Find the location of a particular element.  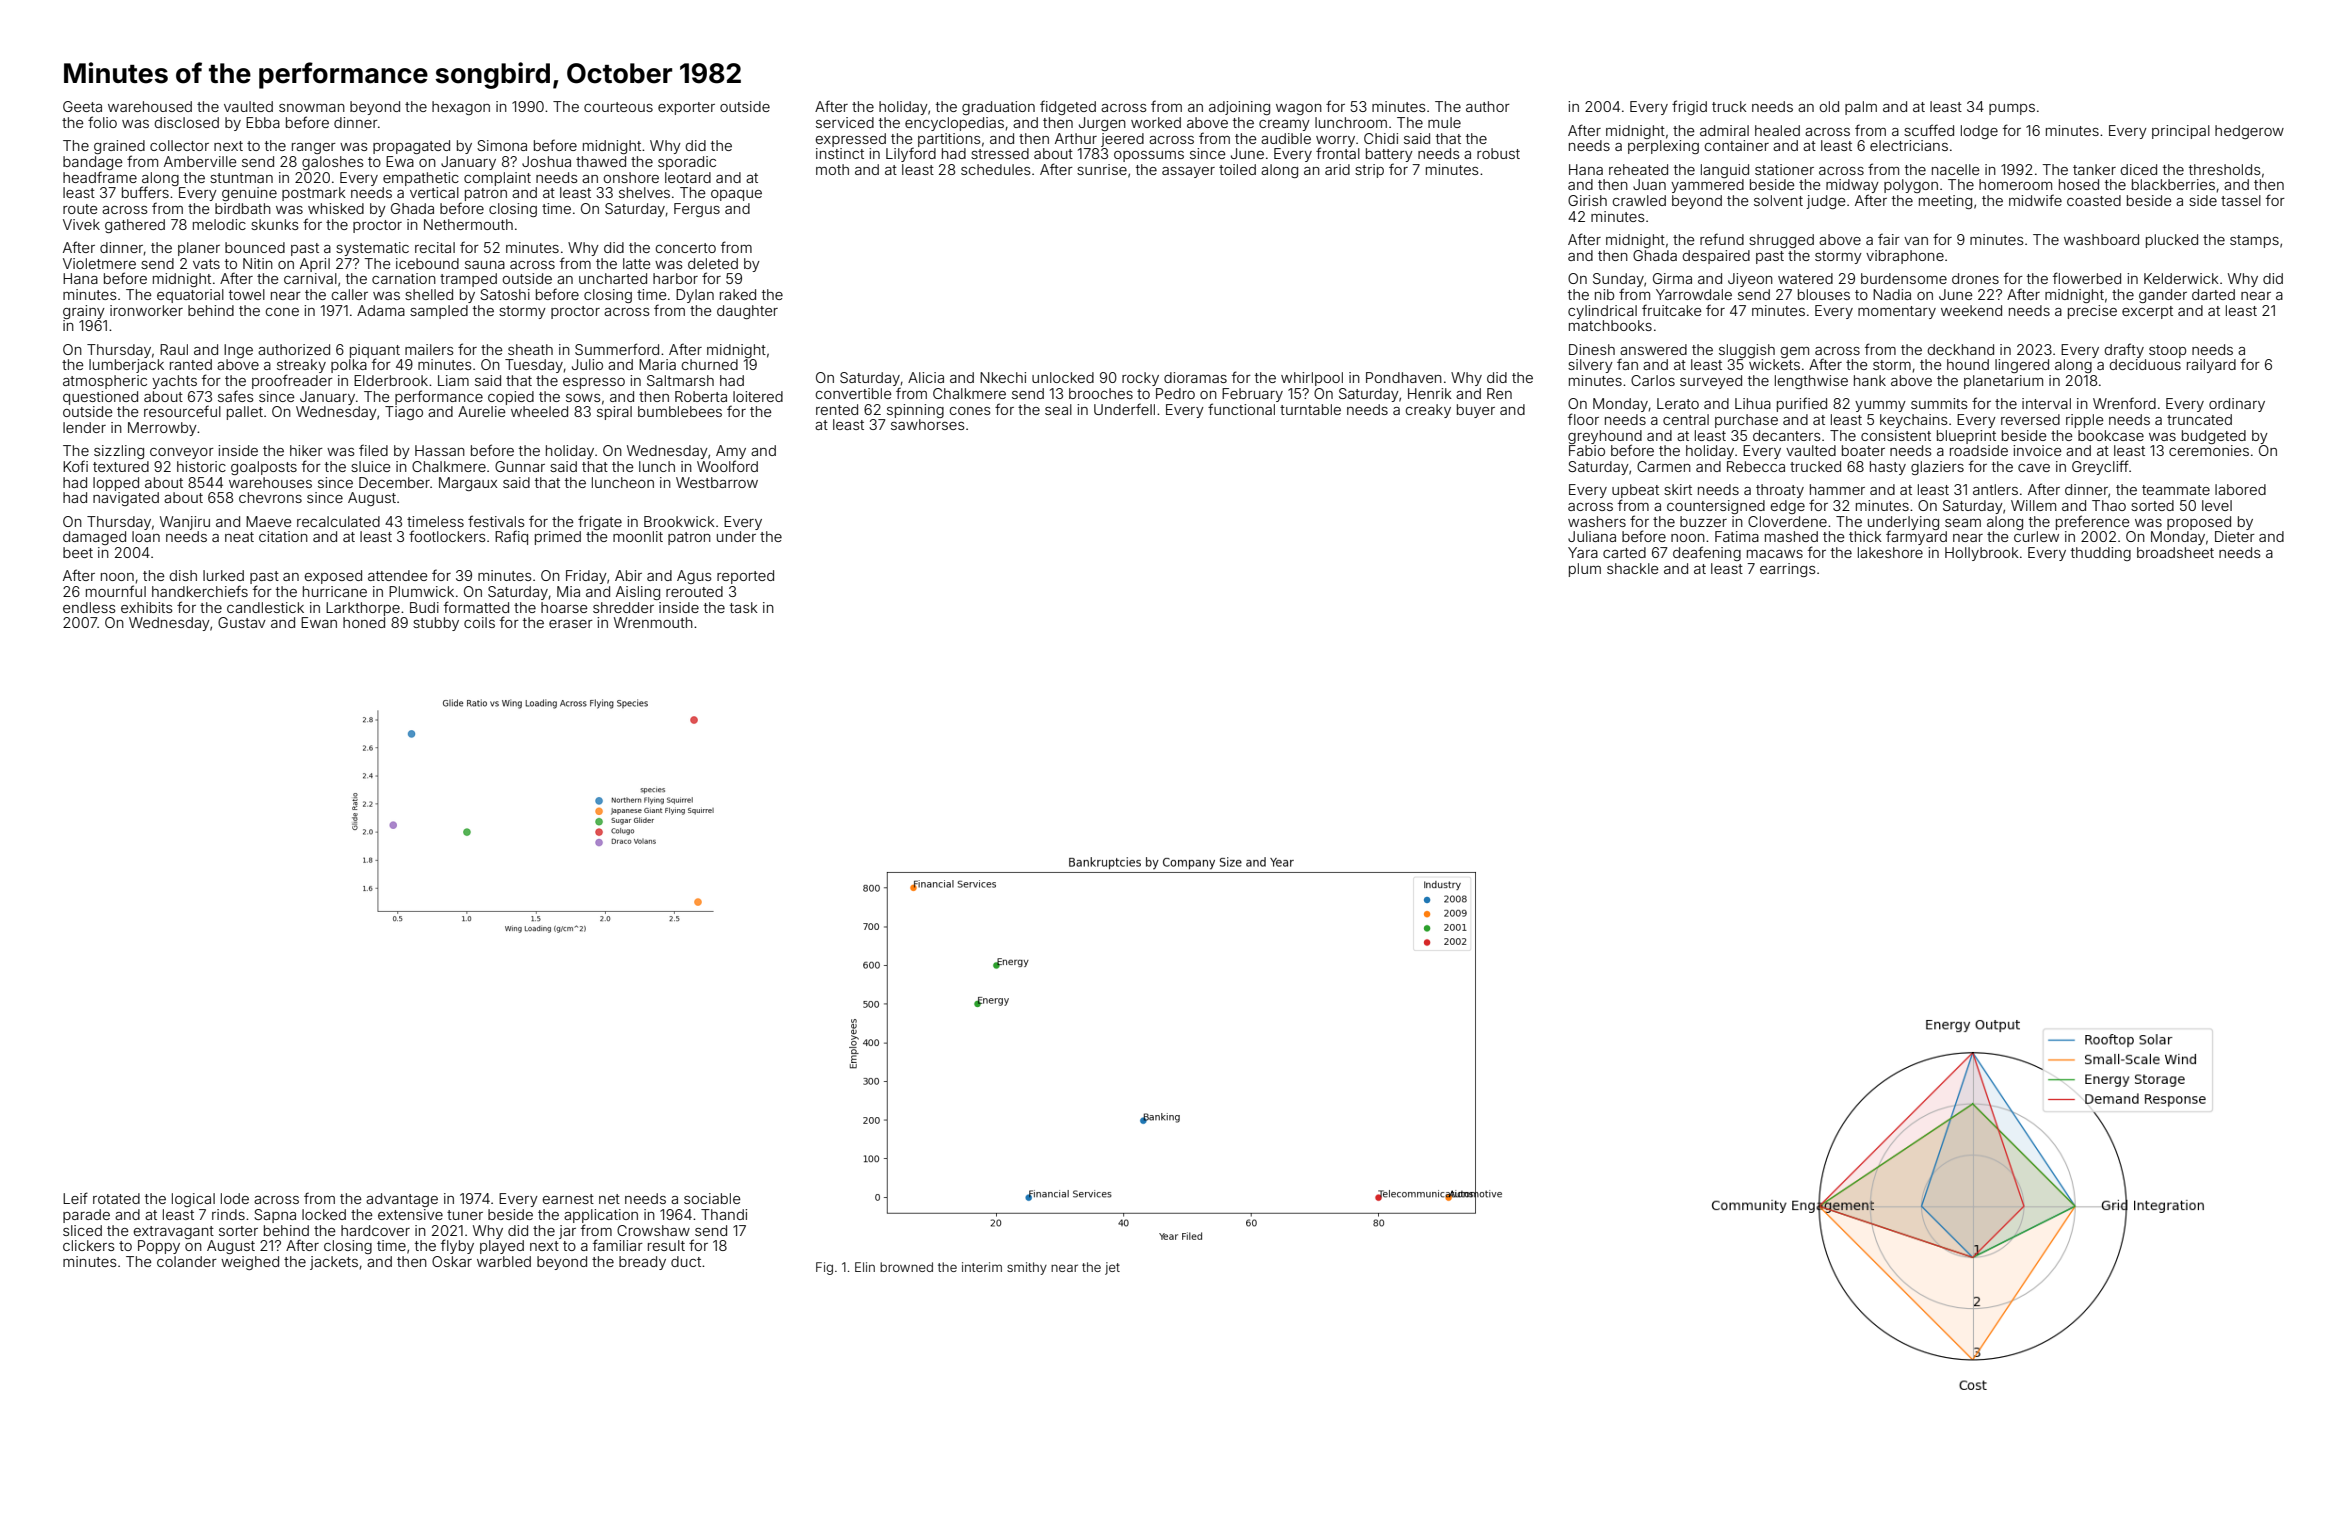

scuffed is located at coordinates (1929, 130).
